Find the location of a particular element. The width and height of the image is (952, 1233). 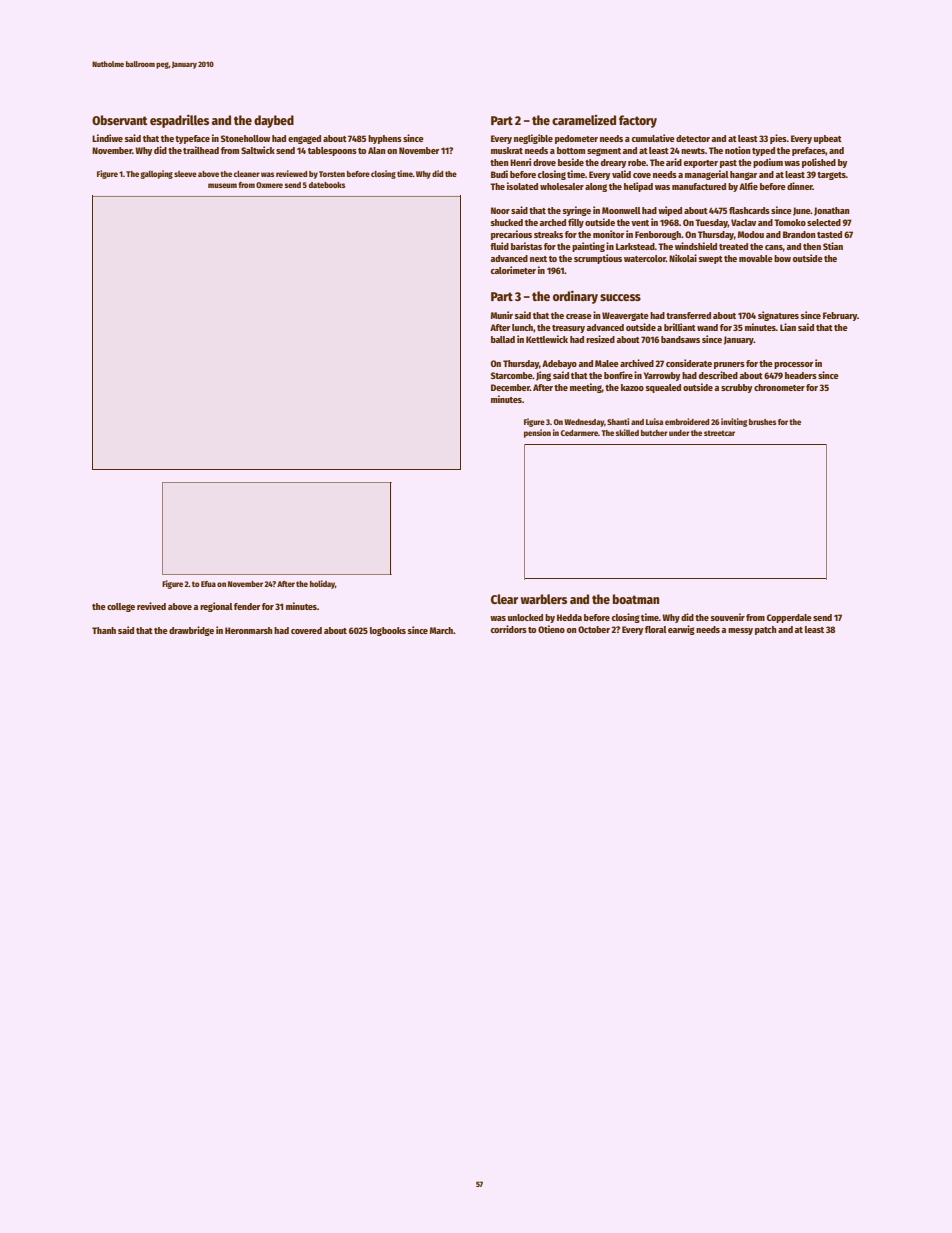

lunch is located at coordinates (522, 327).
